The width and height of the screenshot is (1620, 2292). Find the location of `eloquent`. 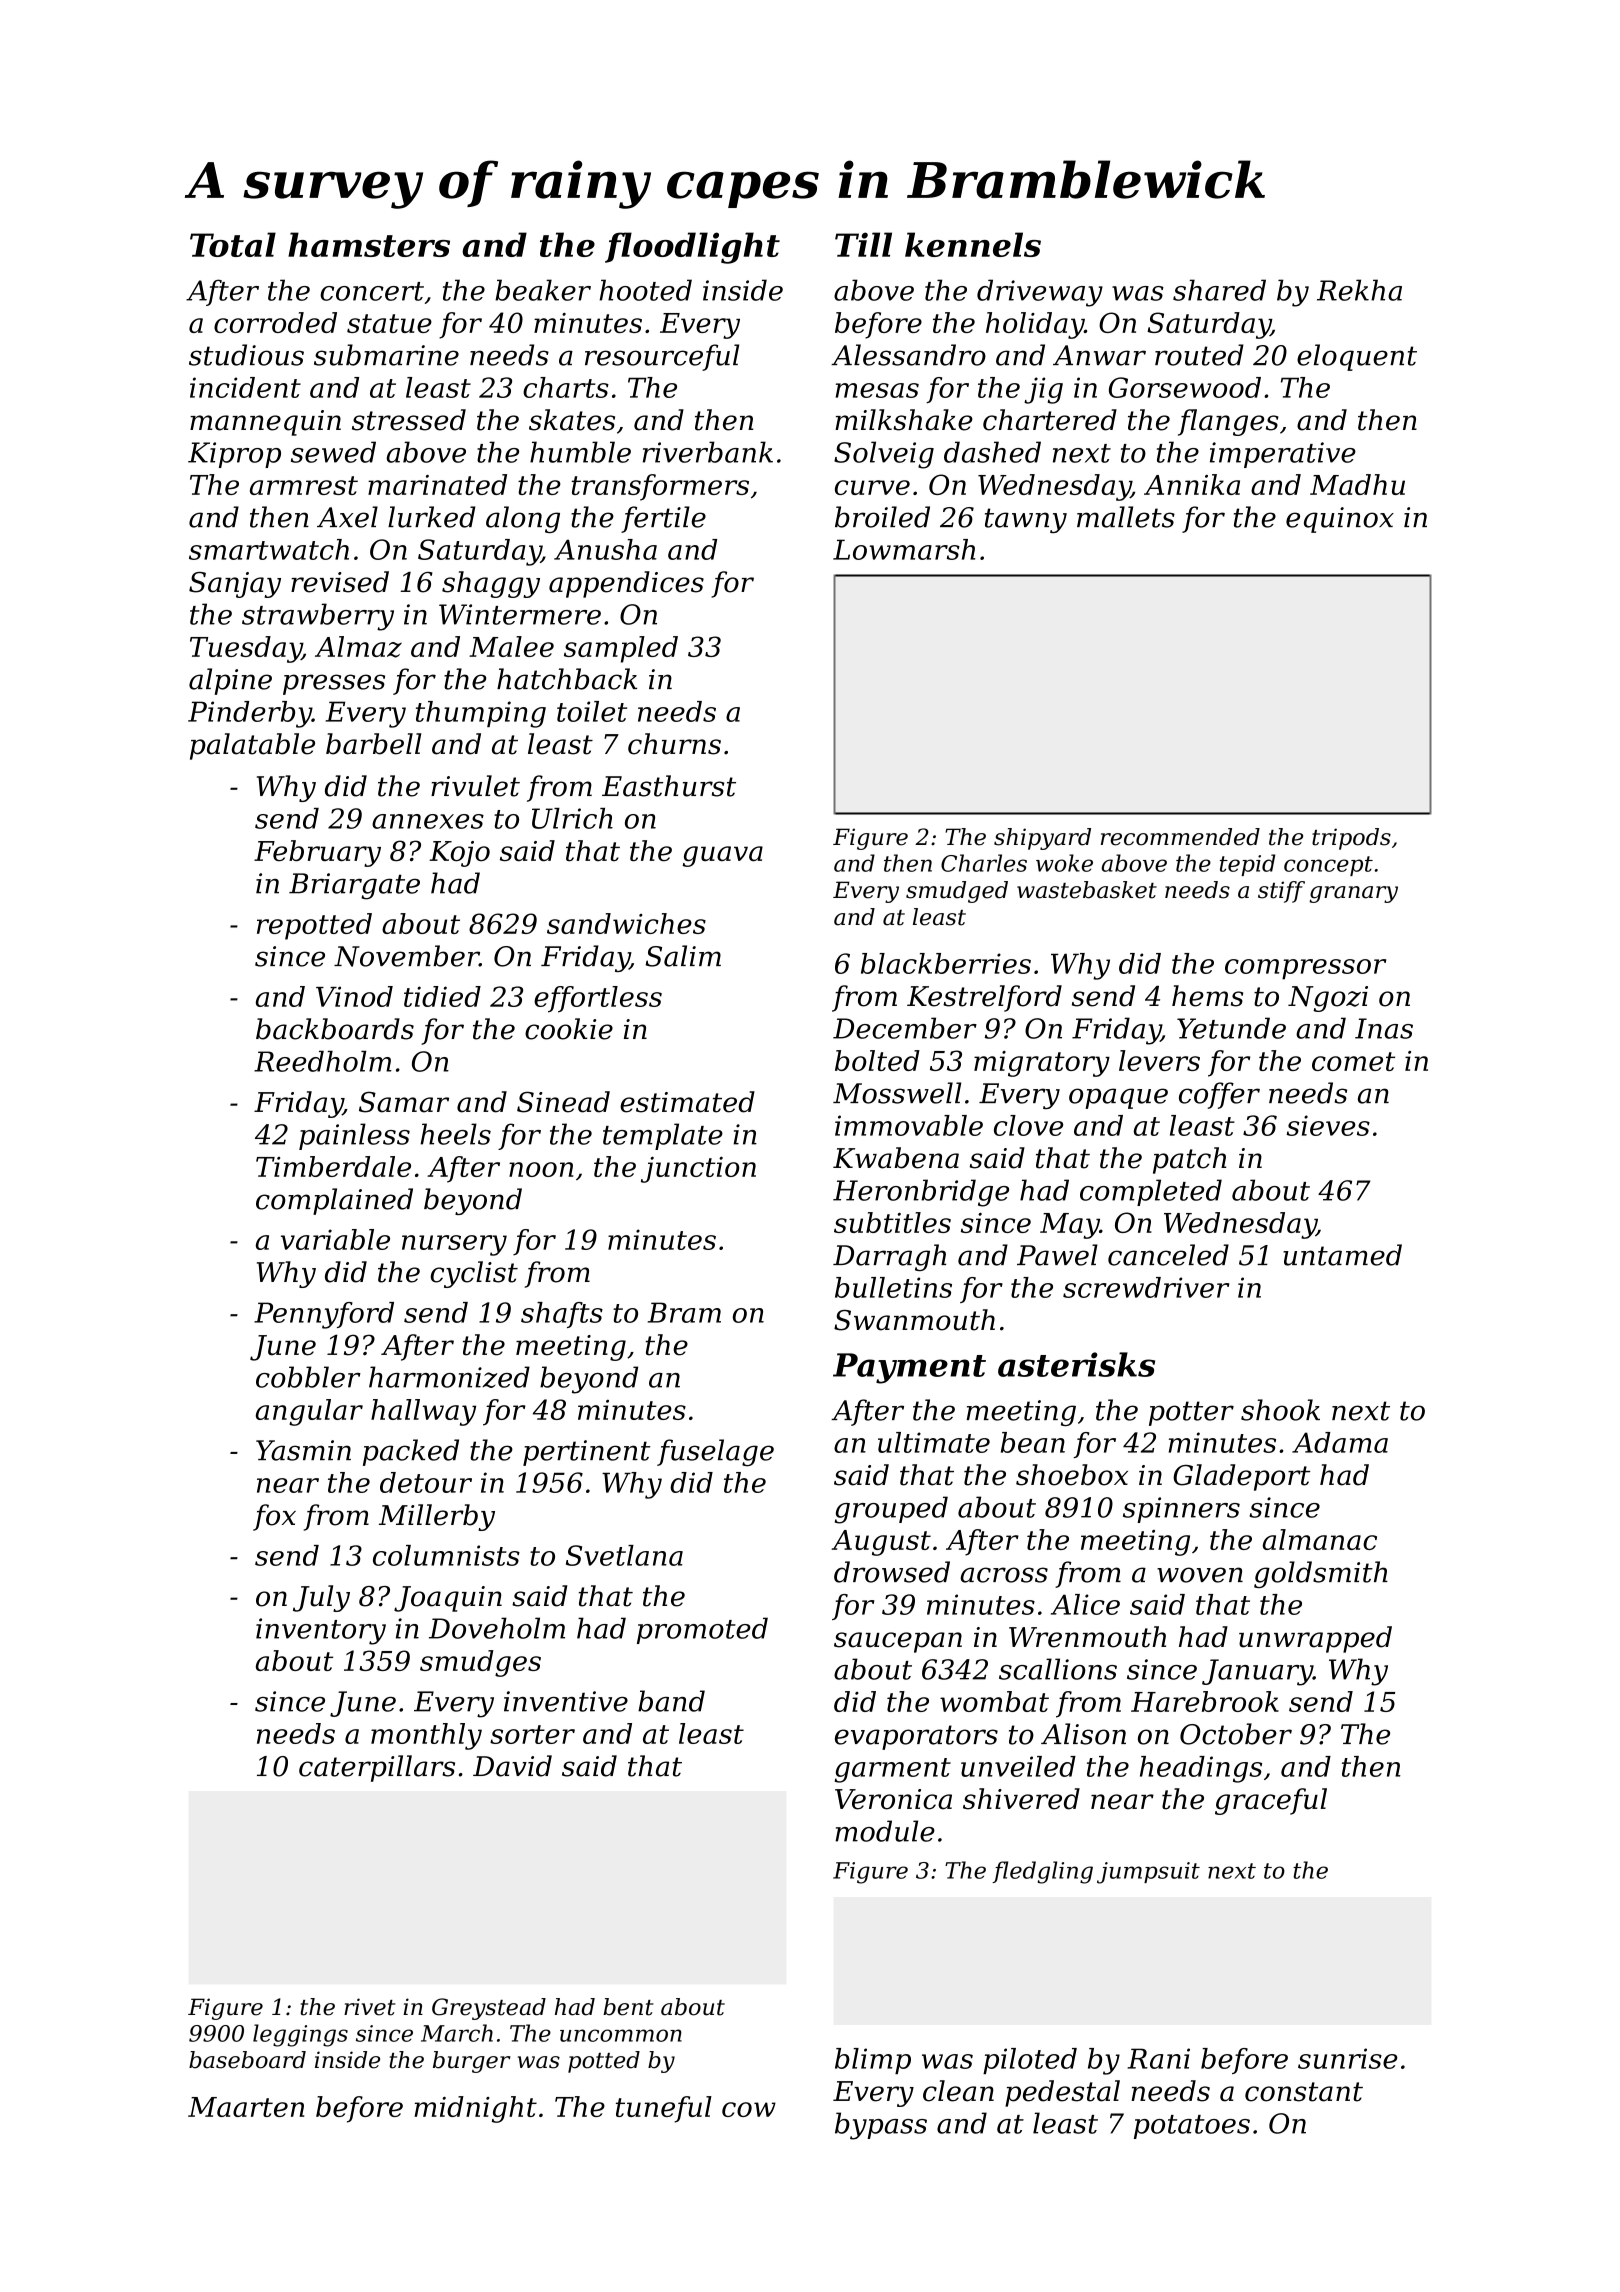

eloquent is located at coordinates (1357, 357).
